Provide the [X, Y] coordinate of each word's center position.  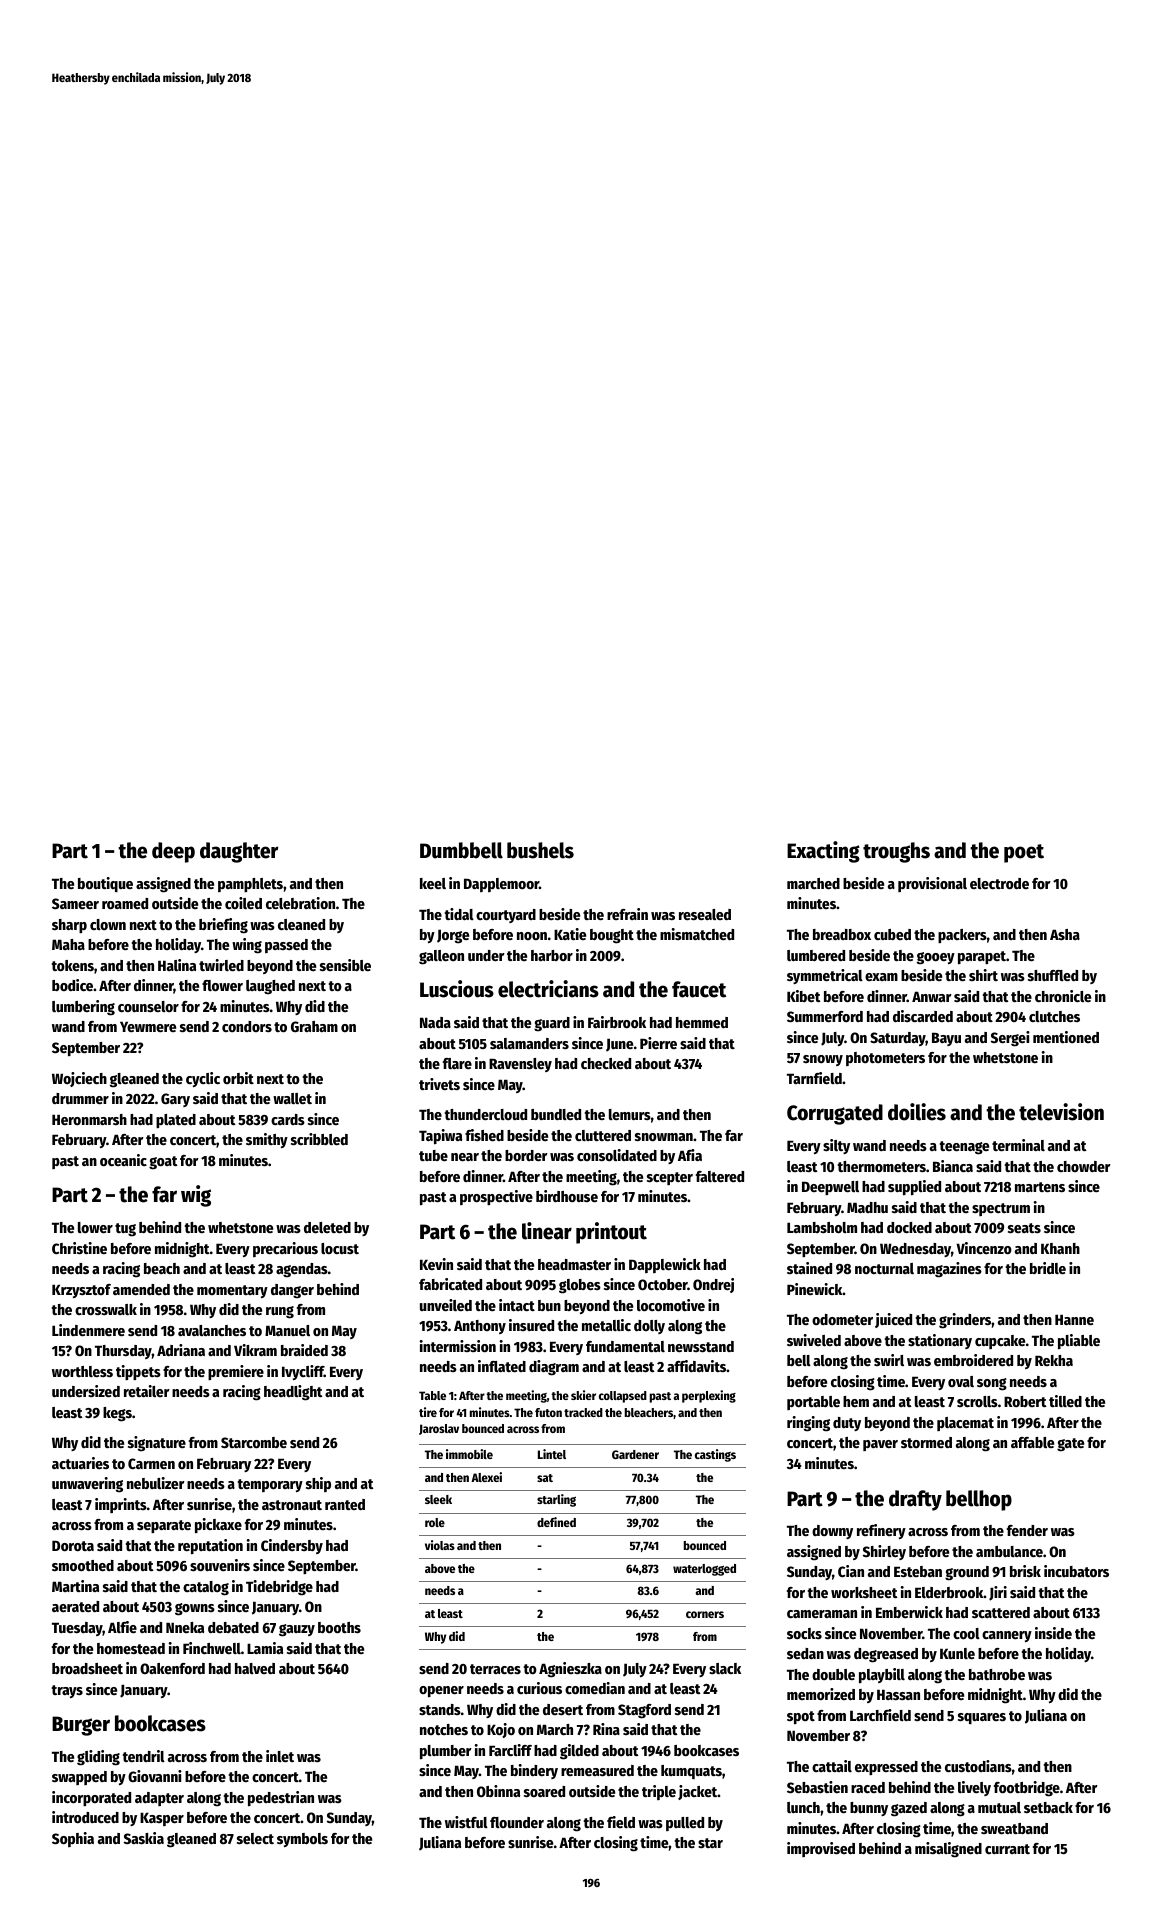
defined [556, 1522]
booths [339, 1627]
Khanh [1060, 1248]
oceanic [123, 1160]
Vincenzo [984, 1248]
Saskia [144, 1838]
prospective [496, 1197]
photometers [885, 1059]
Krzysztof [81, 1291]
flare [457, 1063]
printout [611, 1233]
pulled [685, 1824]
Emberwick [909, 1612]
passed [286, 946]
